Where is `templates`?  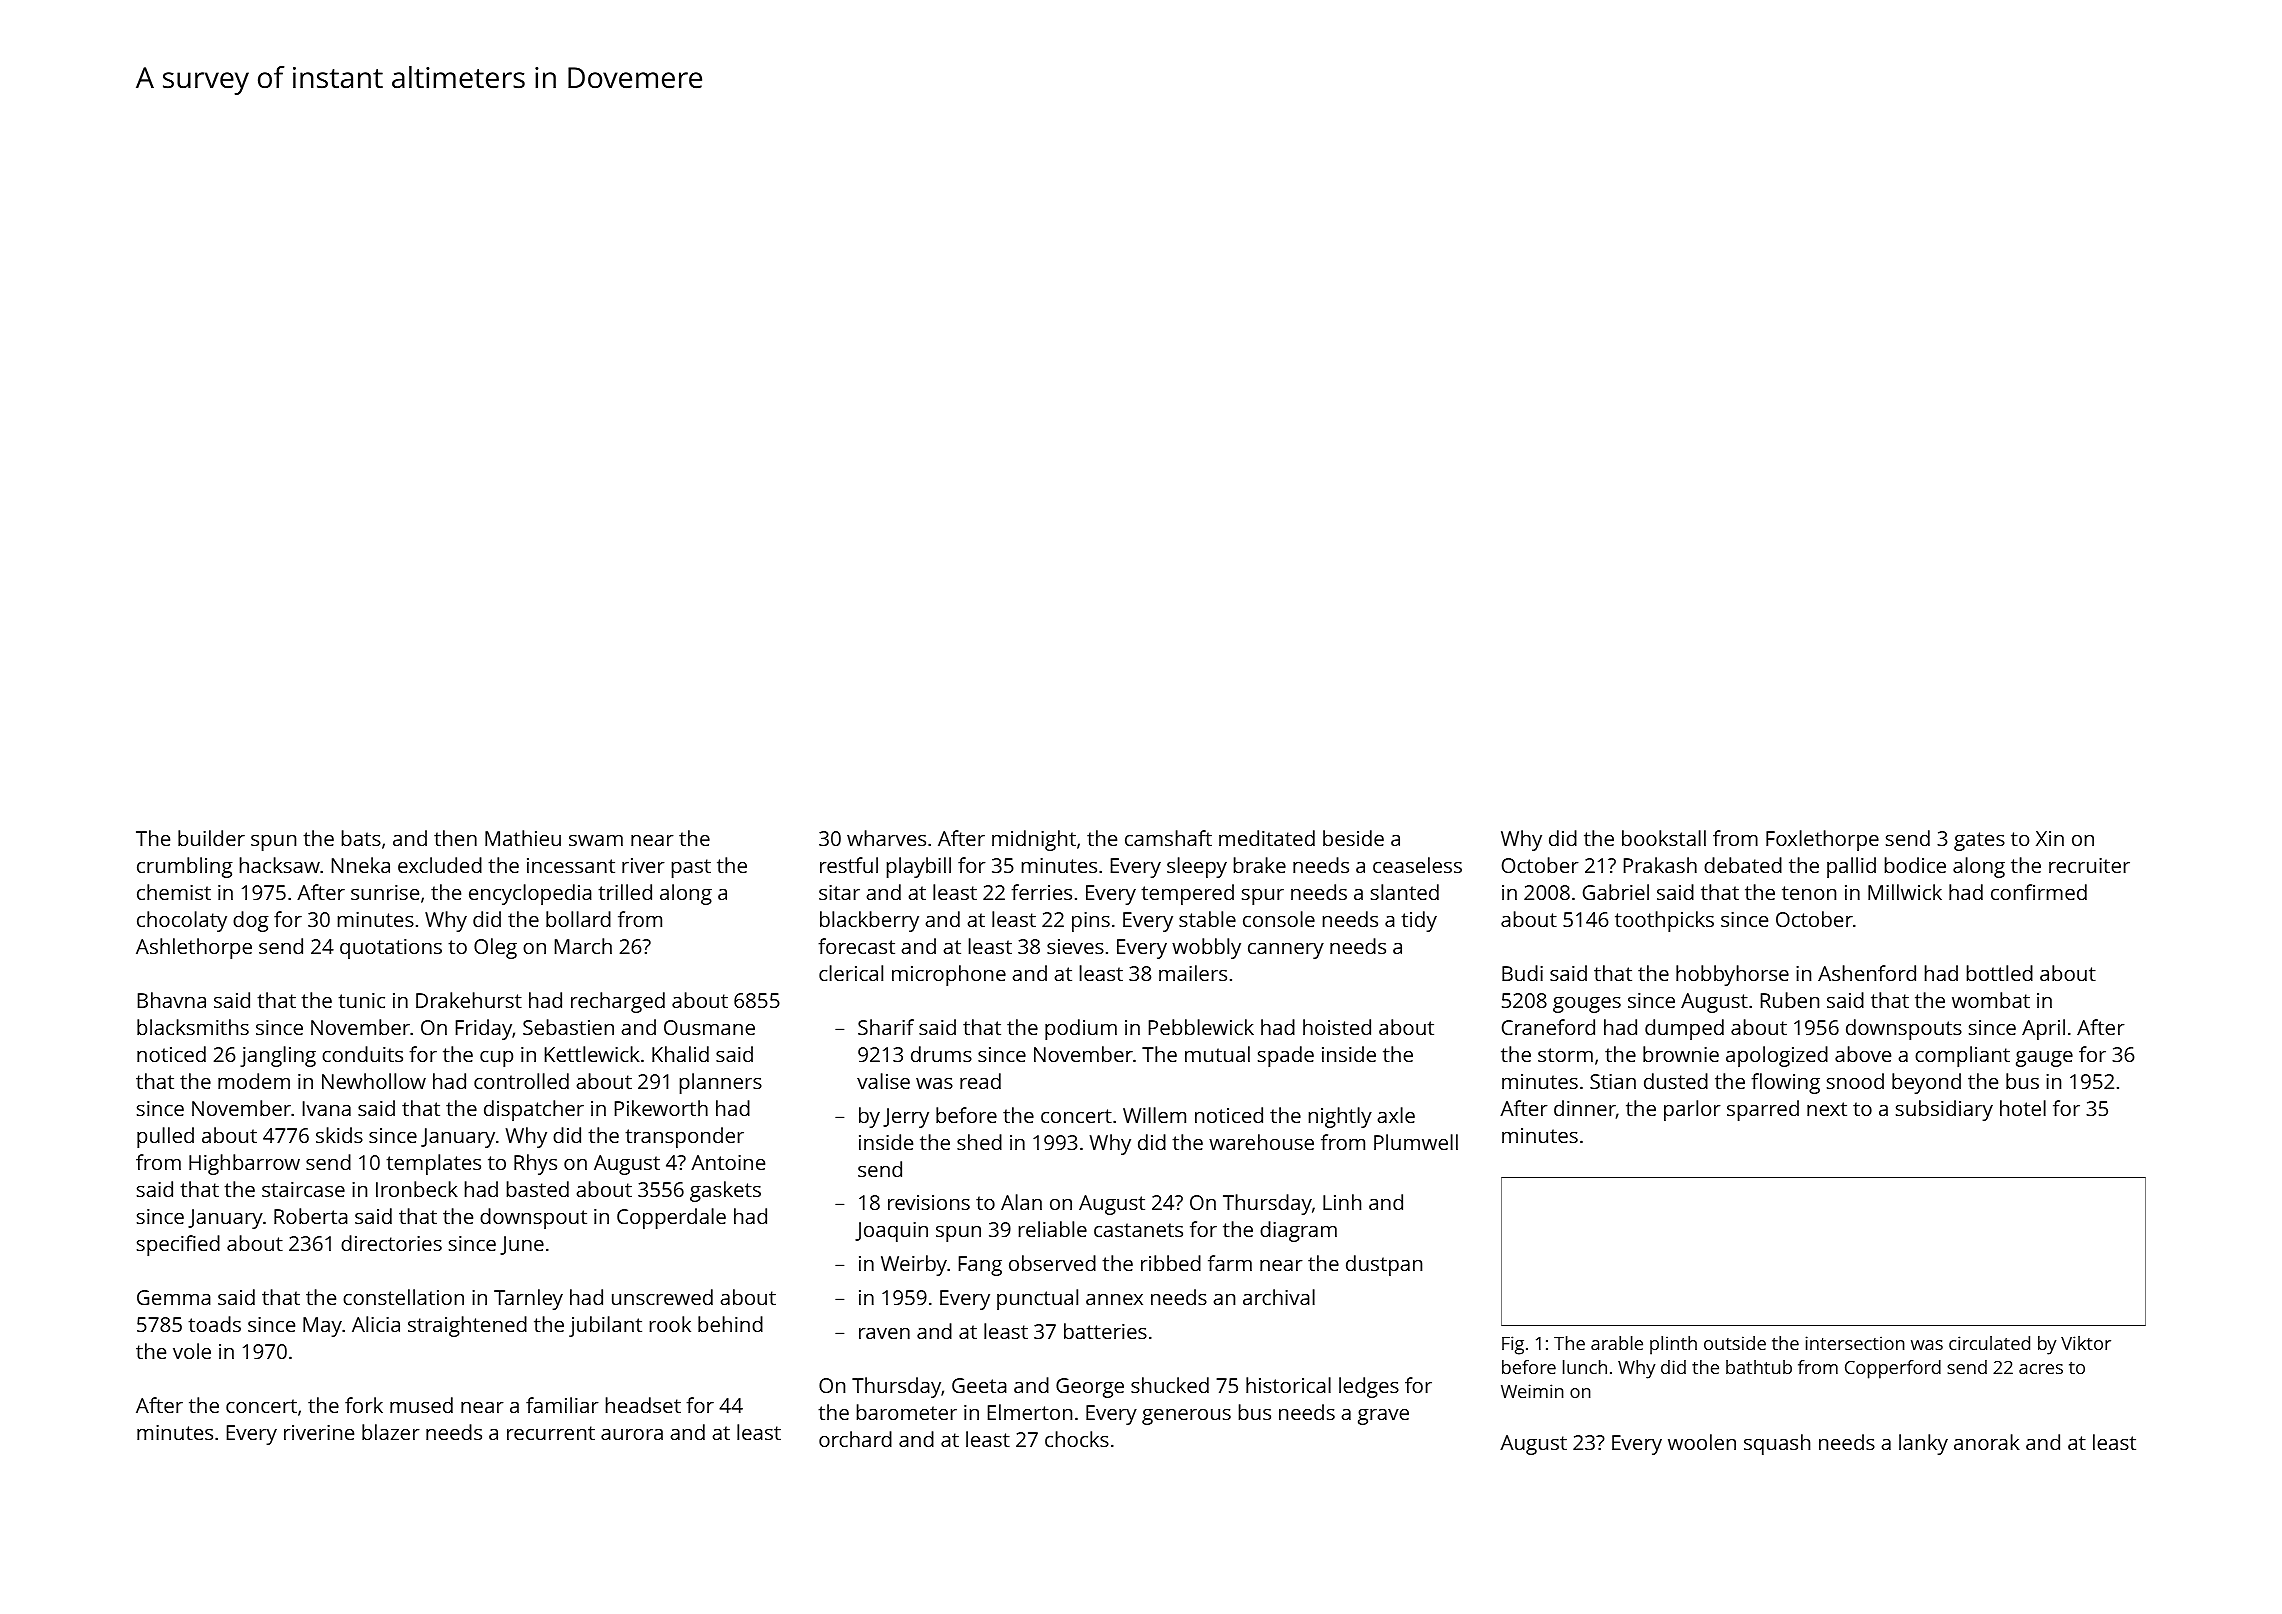 templates is located at coordinates (433, 1164).
